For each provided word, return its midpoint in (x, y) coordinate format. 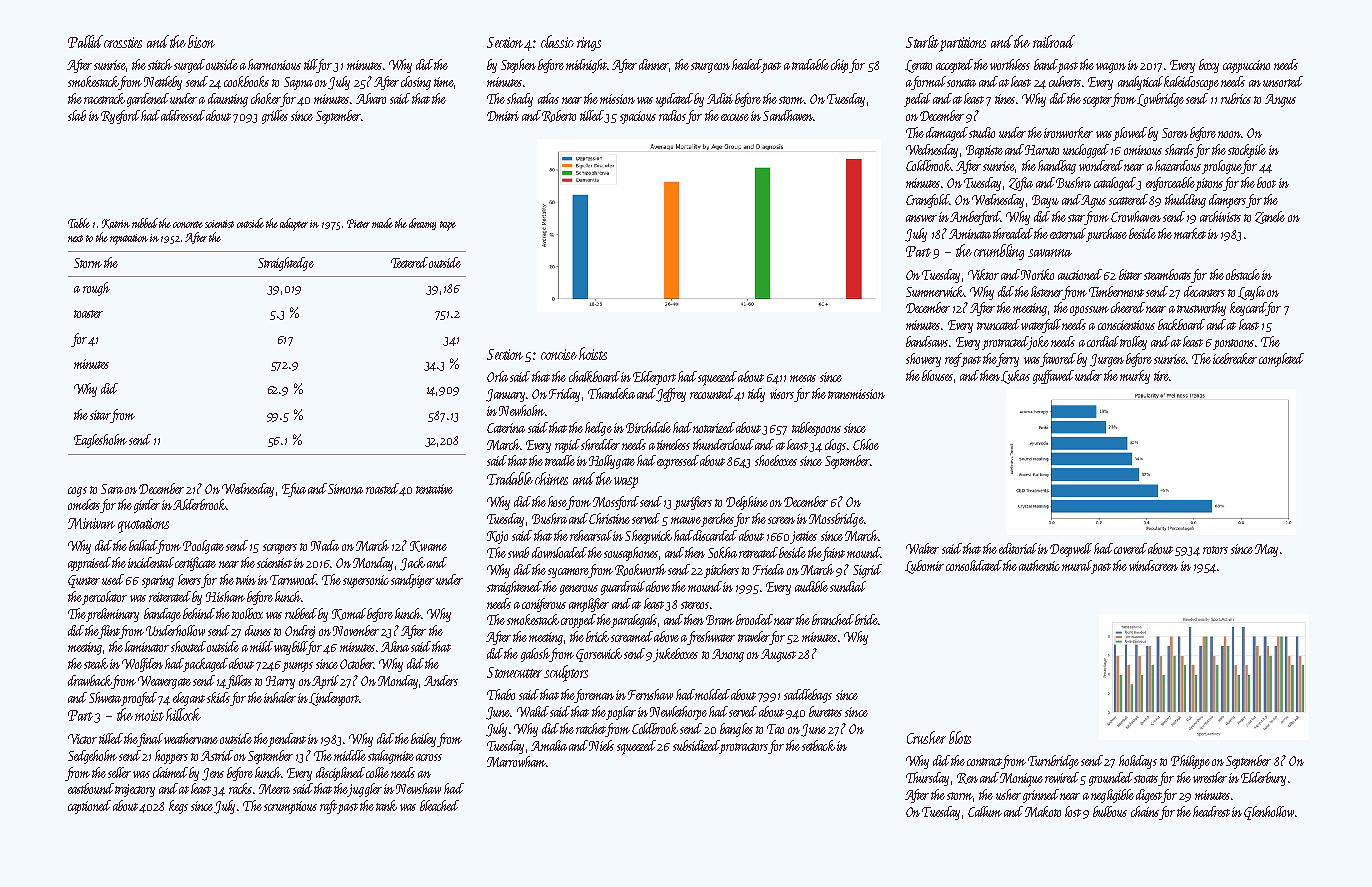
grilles (275, 117)
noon (1230, 134)
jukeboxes (676, 655)
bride (867, 619)
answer (921, 218)
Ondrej (300, 632)
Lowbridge (1161, 100)
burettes (825, 711)
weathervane (191, 738)
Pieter (358, 223)
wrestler (1210, 777)
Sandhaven (788, 115)
